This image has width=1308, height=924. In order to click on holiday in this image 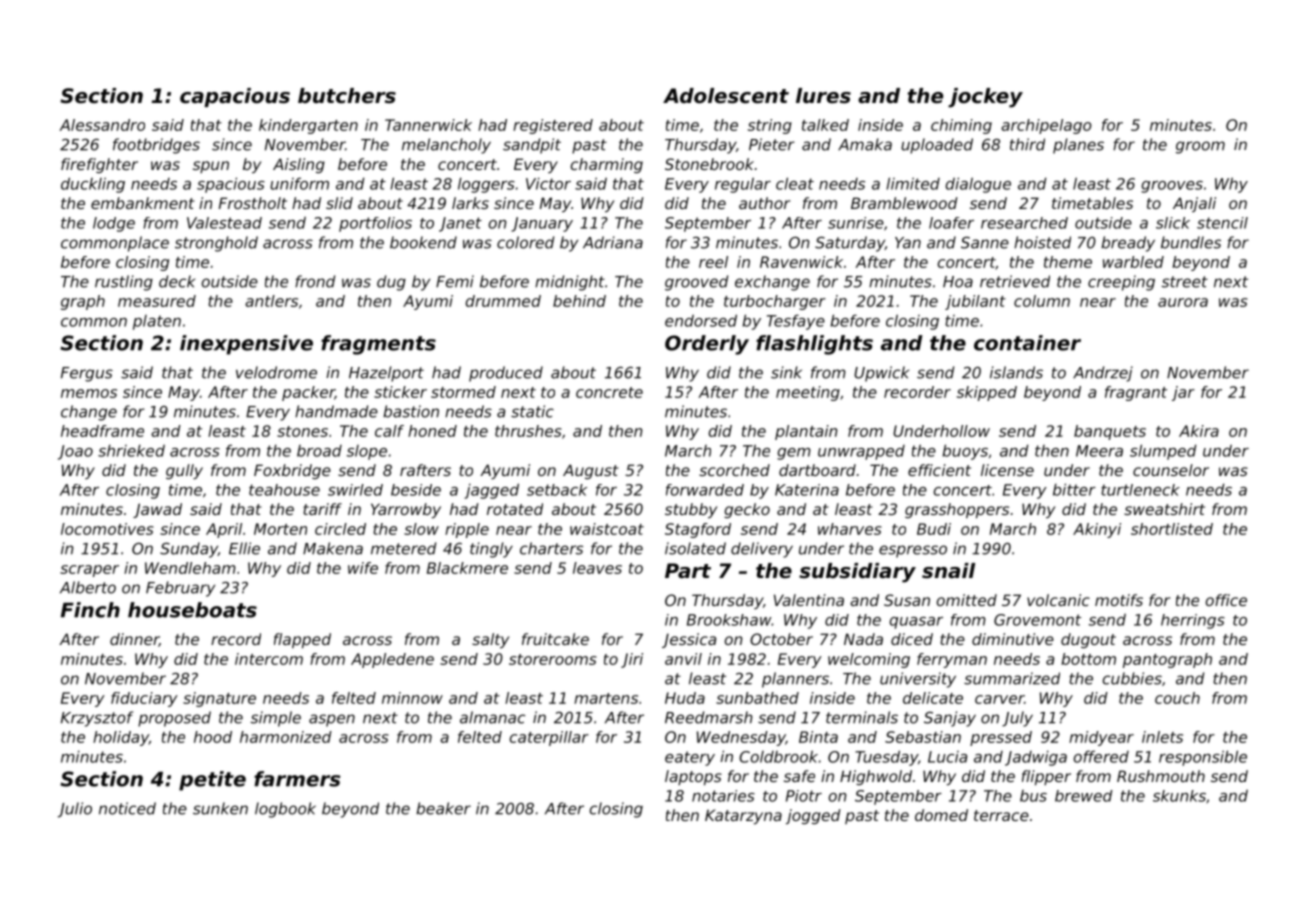, I will do `click(121, 738)`.
